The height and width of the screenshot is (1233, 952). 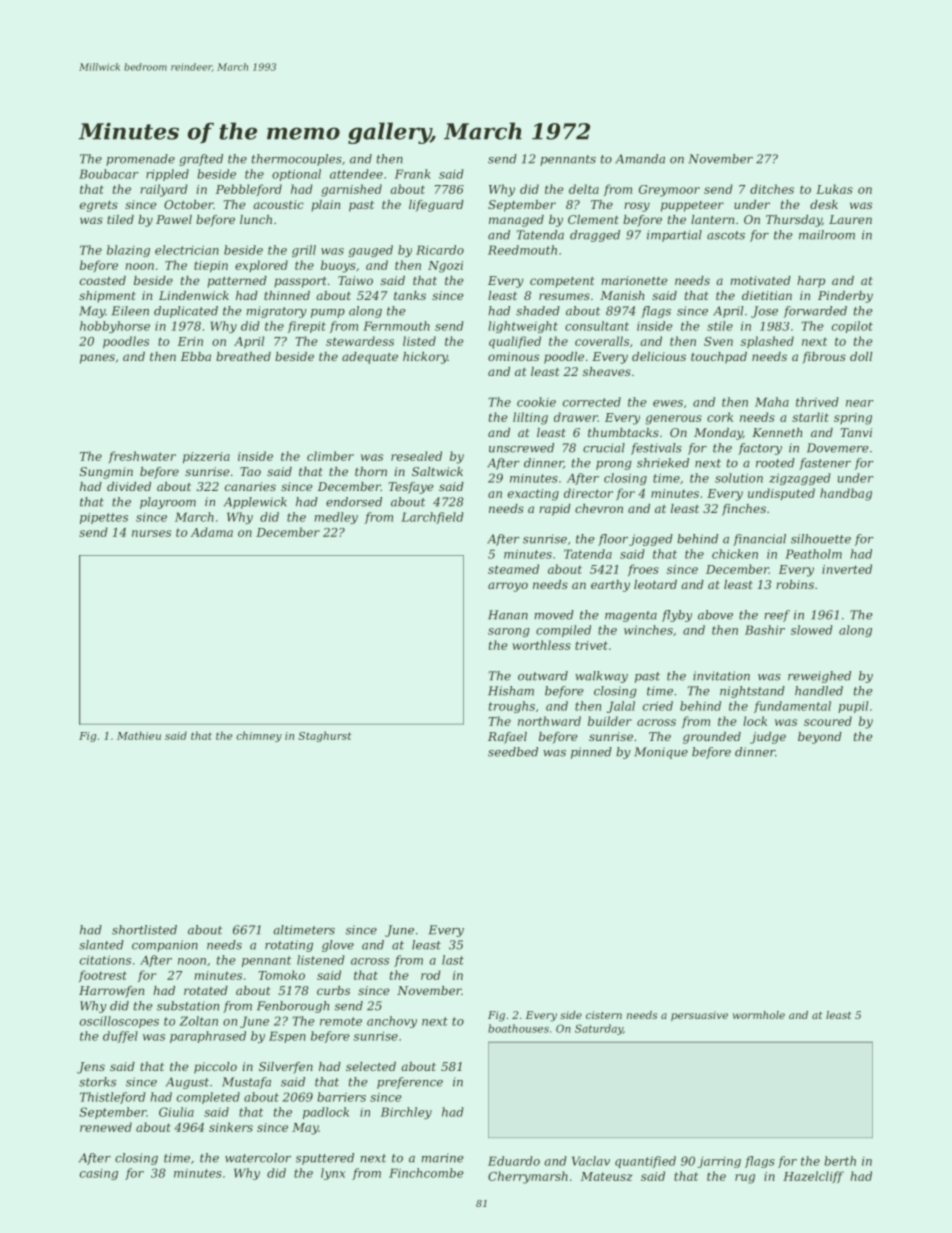 I want to click on Tao, so click(x=250, y=471).
